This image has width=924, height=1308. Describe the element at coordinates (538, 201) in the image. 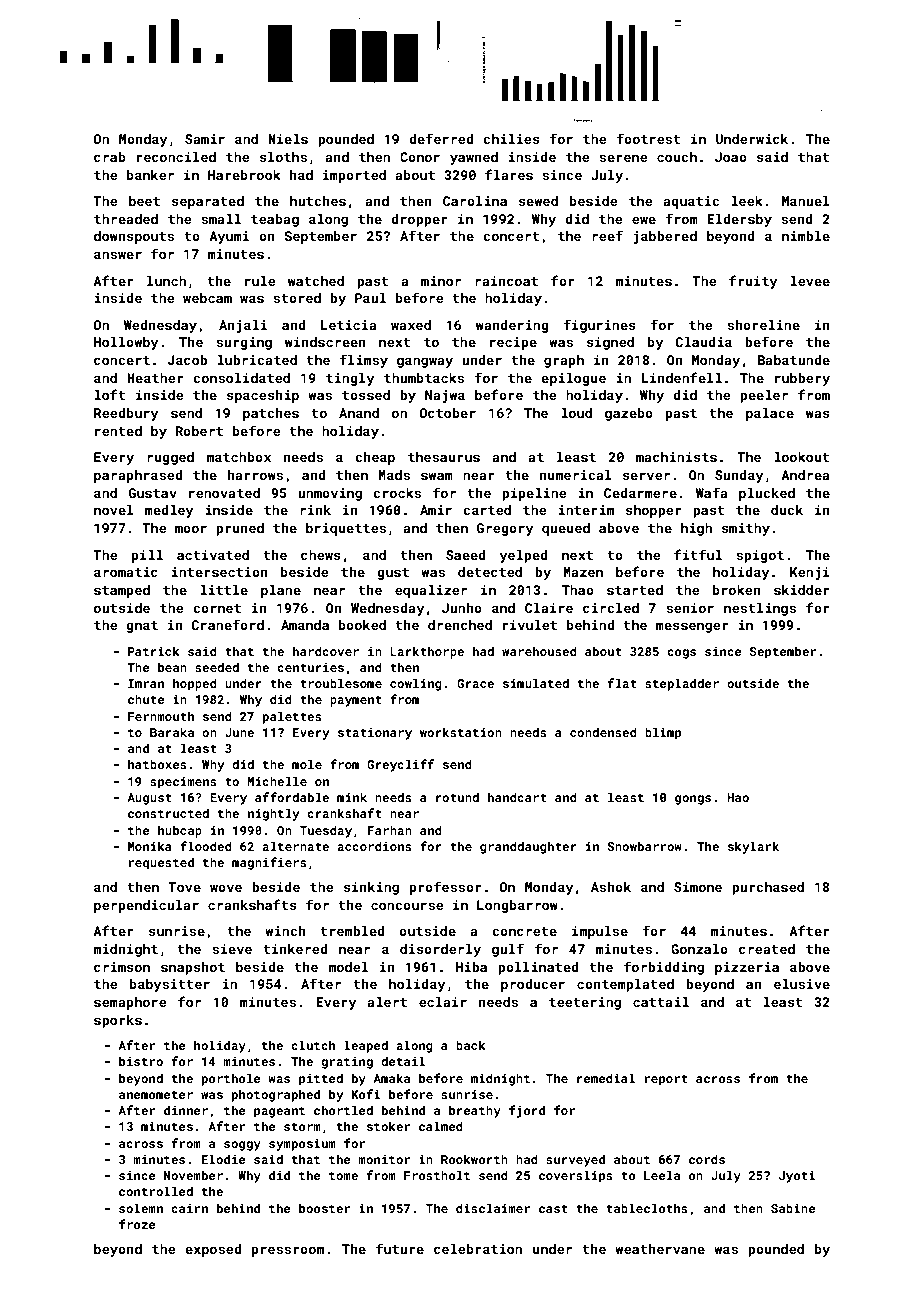

I see `sewed` at that location.
